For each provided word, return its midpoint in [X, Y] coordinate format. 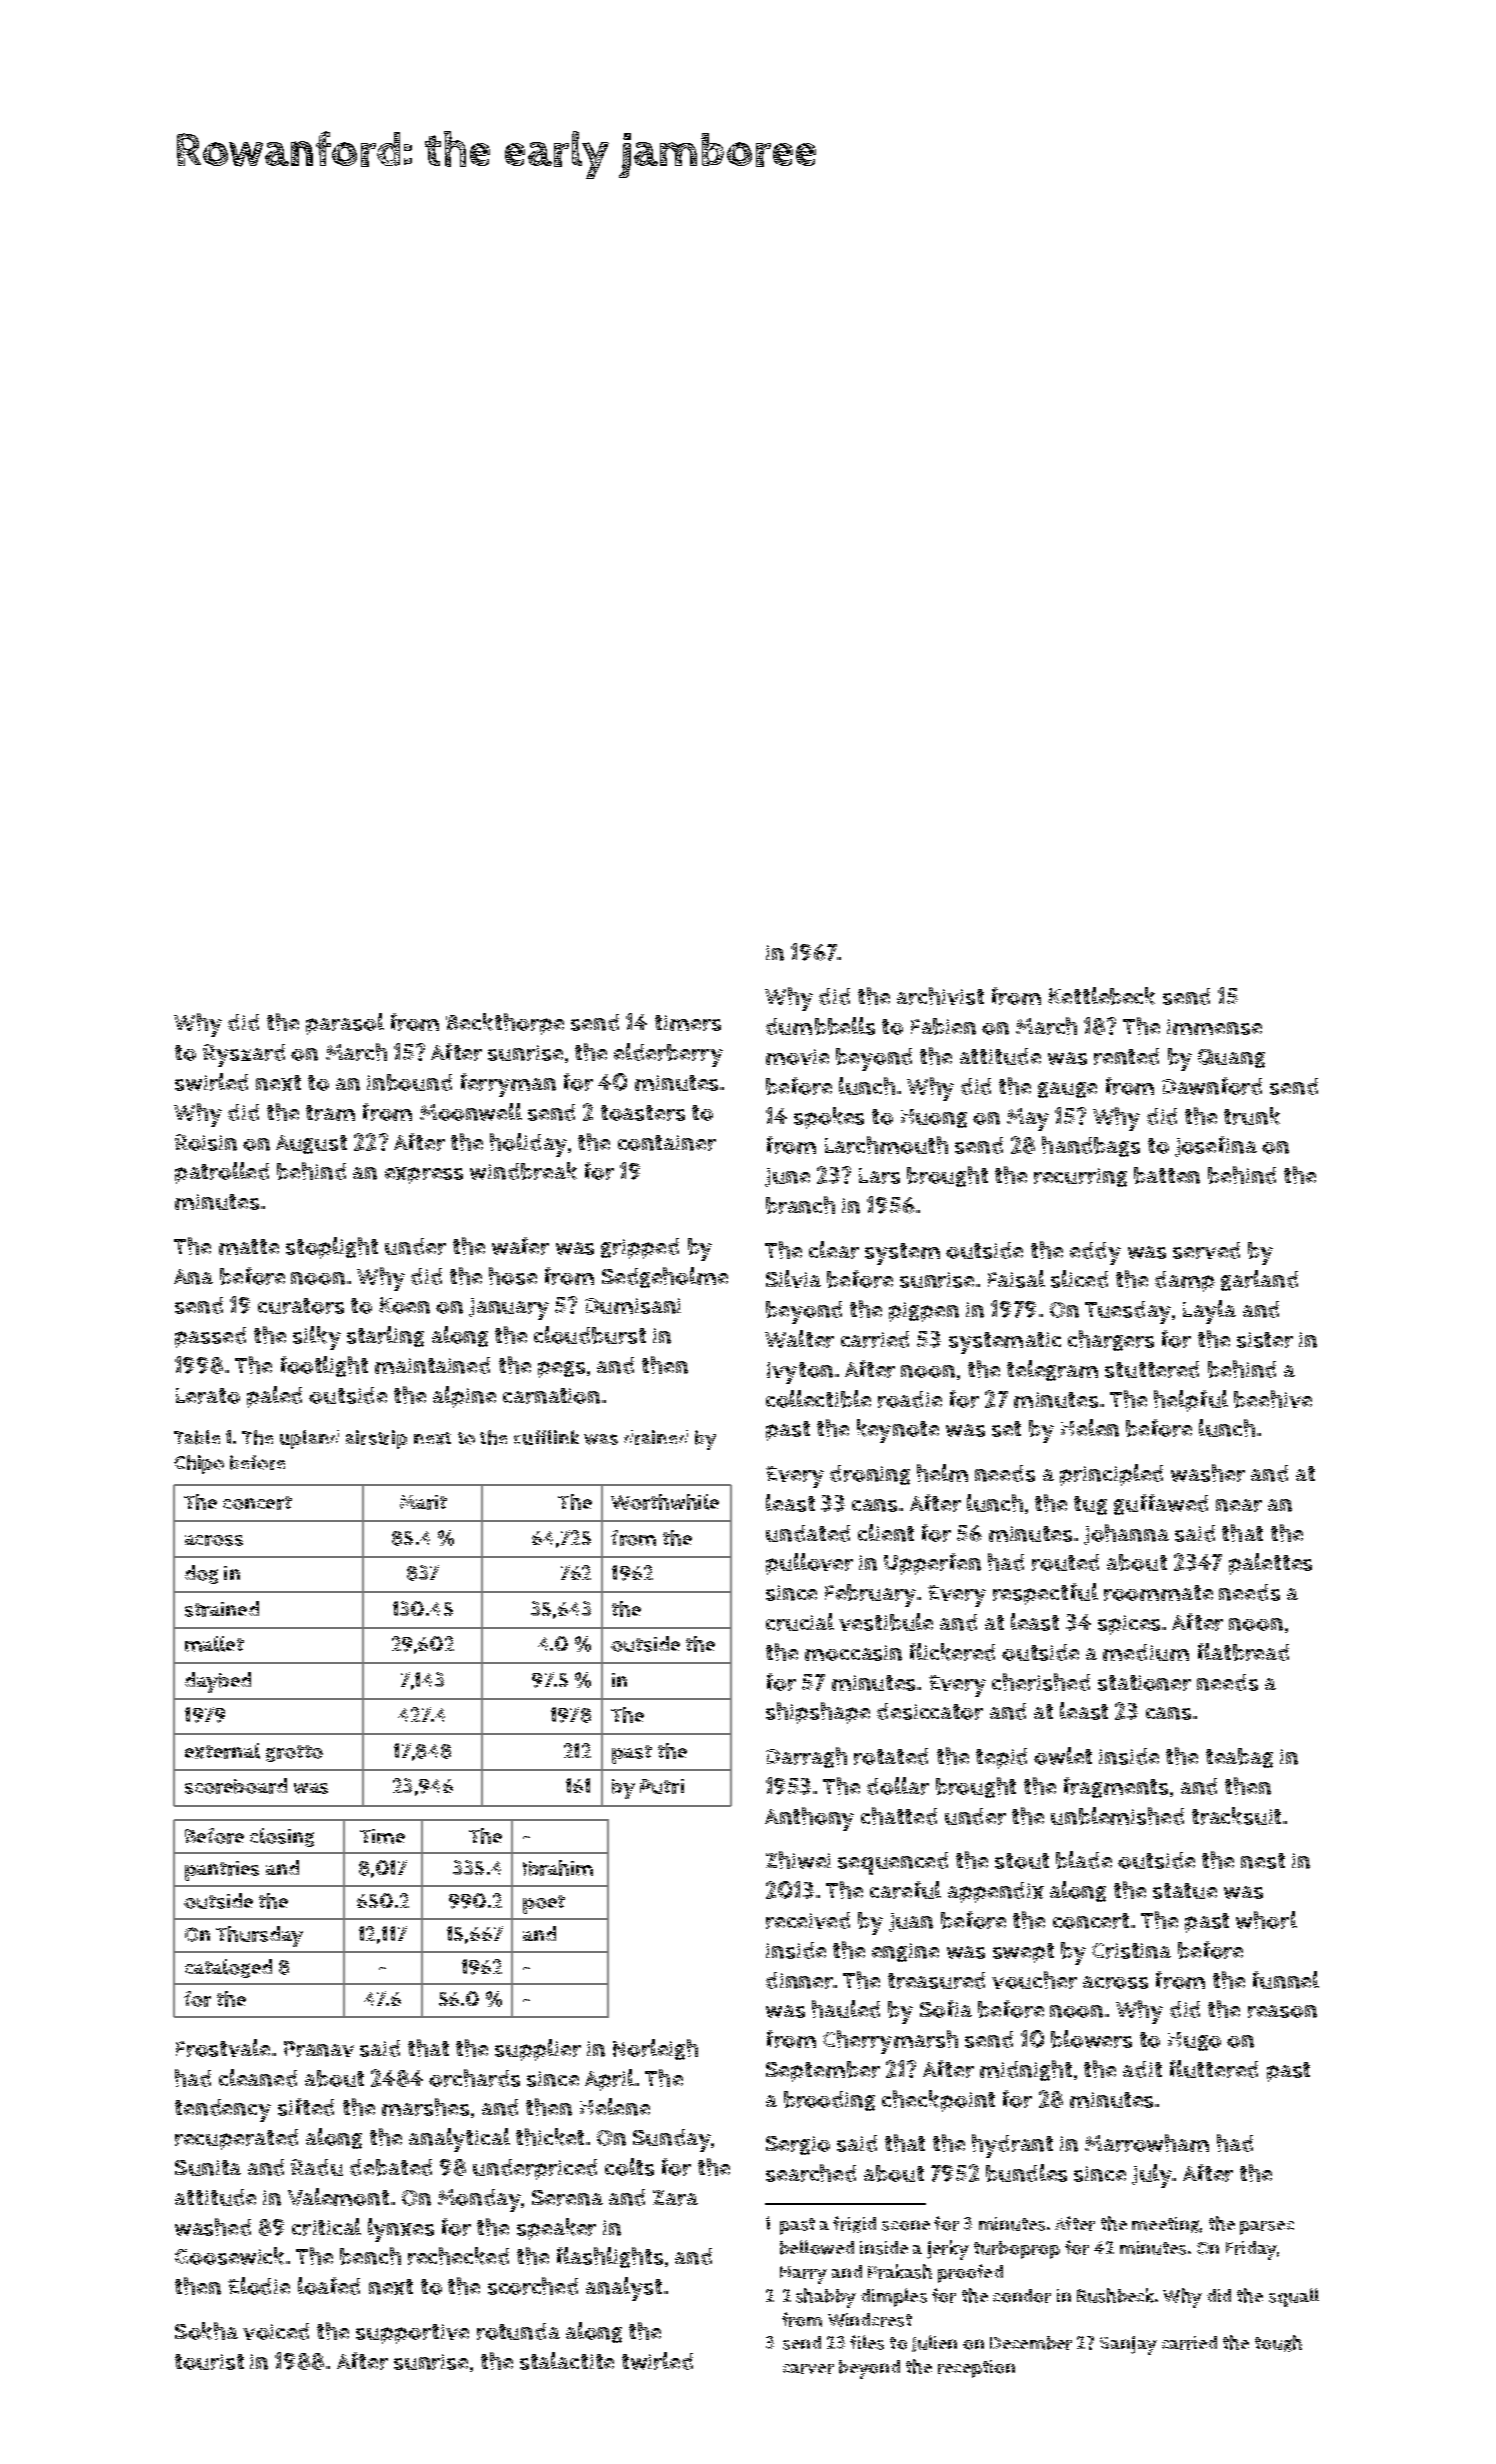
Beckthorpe [505, 1024]
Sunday [672, 2140]
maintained [432, 1365]
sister [1265, 1340]
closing [282, 1837]
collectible [818, 1399]
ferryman [508, 1085]
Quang [1231, 1058]
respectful [1045, 1594]
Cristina [1131, 1951]
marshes [425, 2107]
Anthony [809, 1819]
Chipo [199, 1464]
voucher [1034, 1980]
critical [326, 2227]
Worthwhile [665, 1502]
